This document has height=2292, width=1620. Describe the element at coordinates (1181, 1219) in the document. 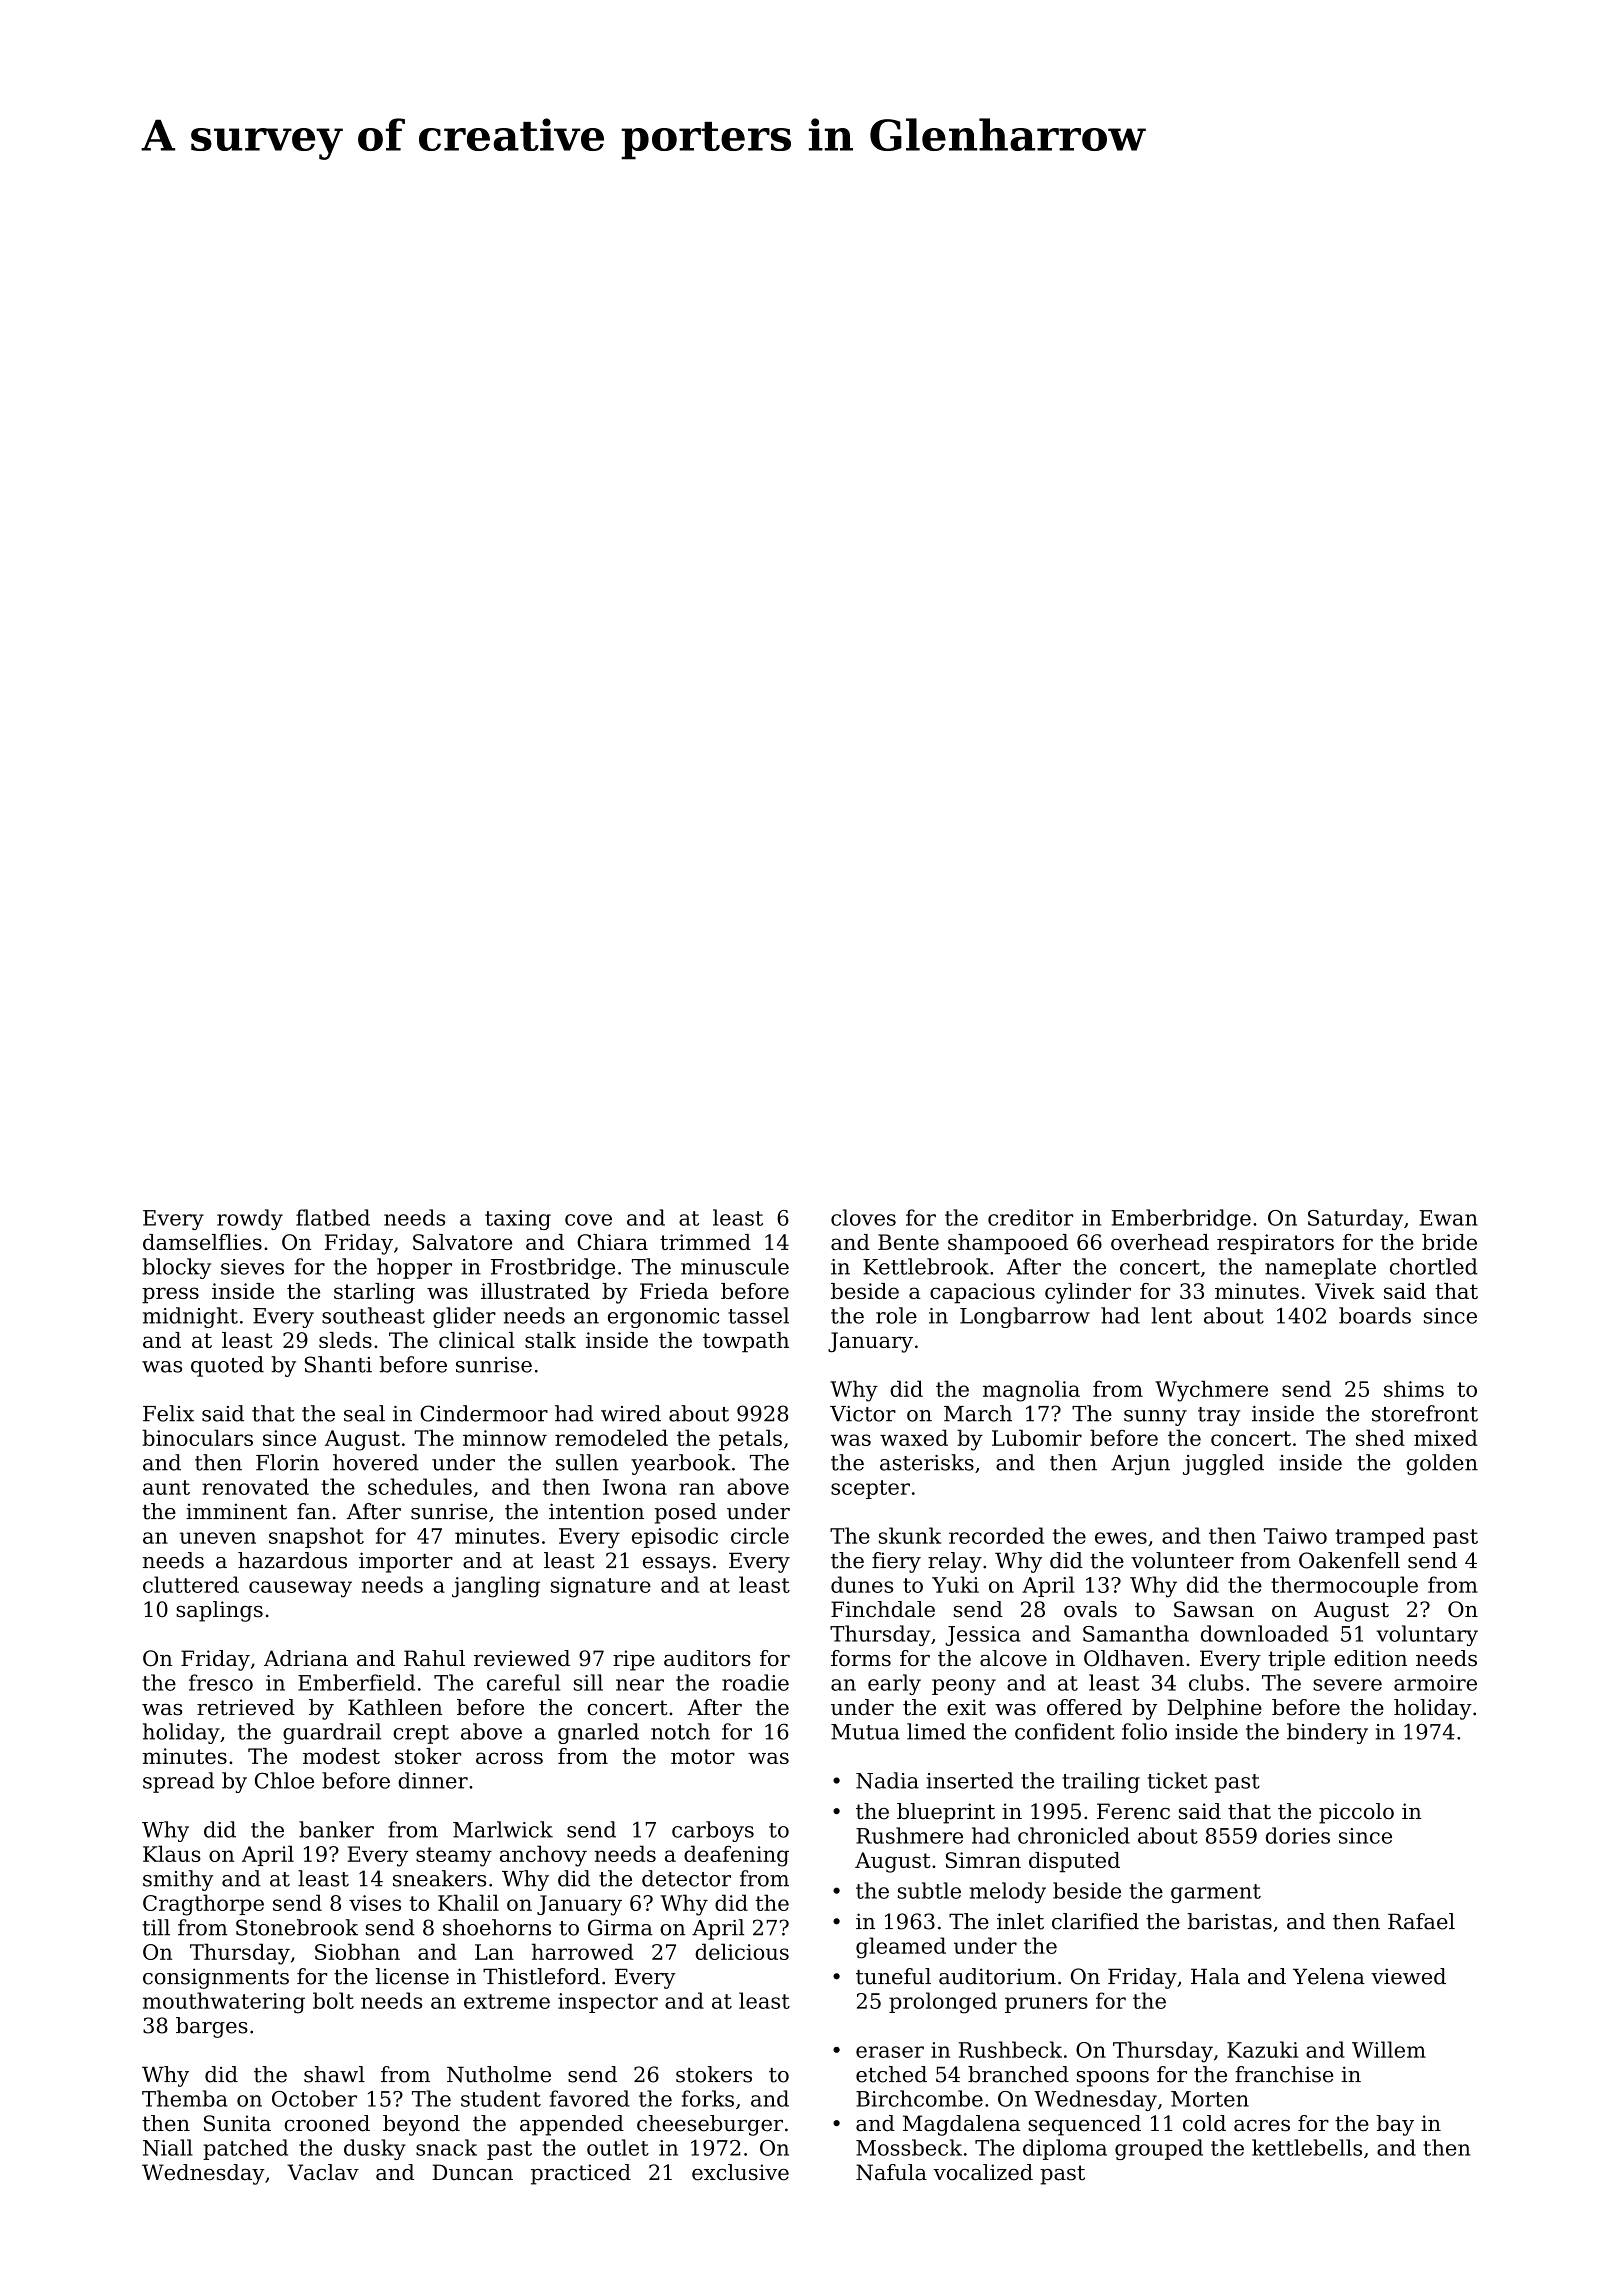

I see `Emberbridge` at that location.
